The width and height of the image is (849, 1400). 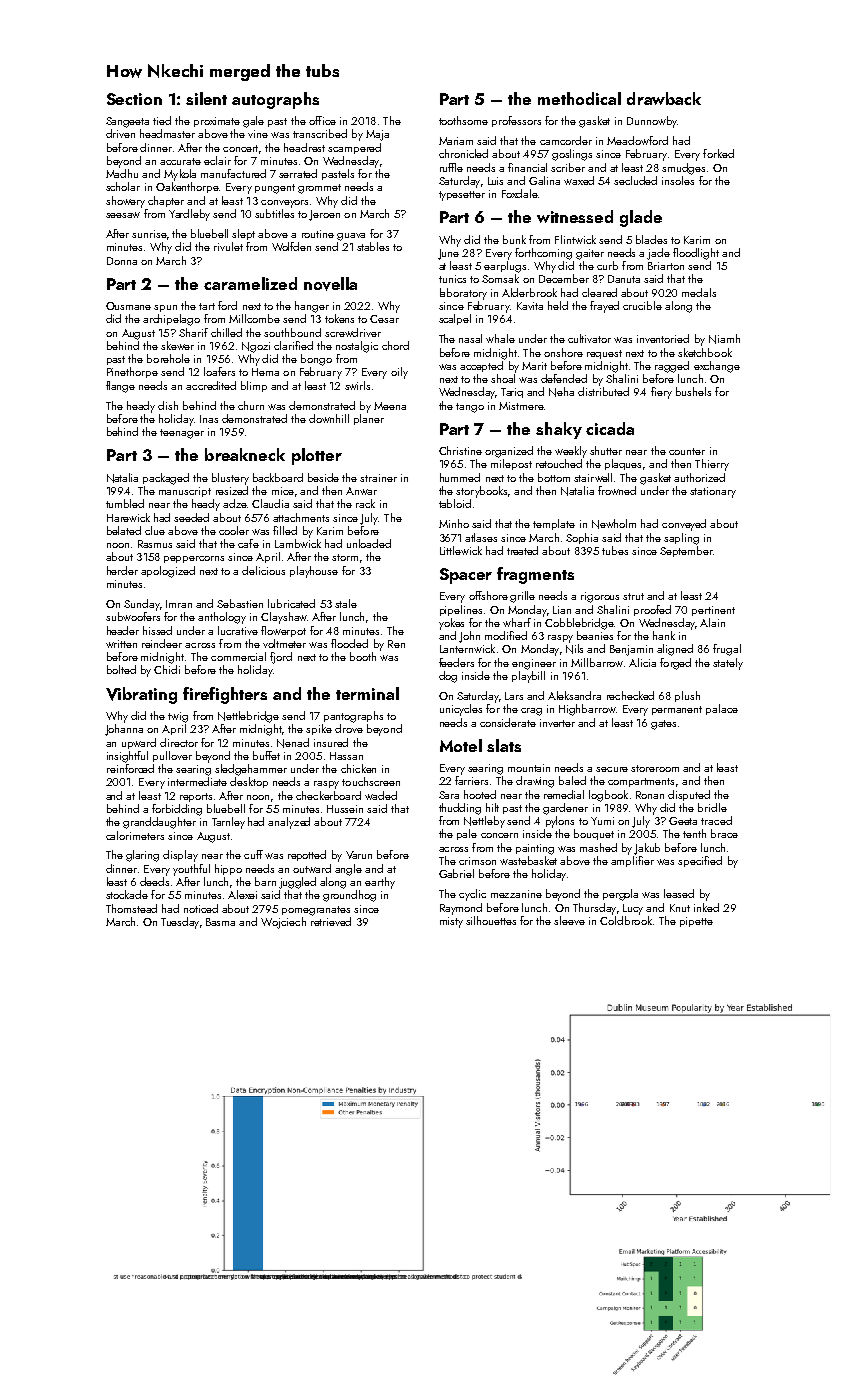 What do you see at coordinates (655, 768) in the image?
I see `storeroom` at bounding box center [655, 768].
